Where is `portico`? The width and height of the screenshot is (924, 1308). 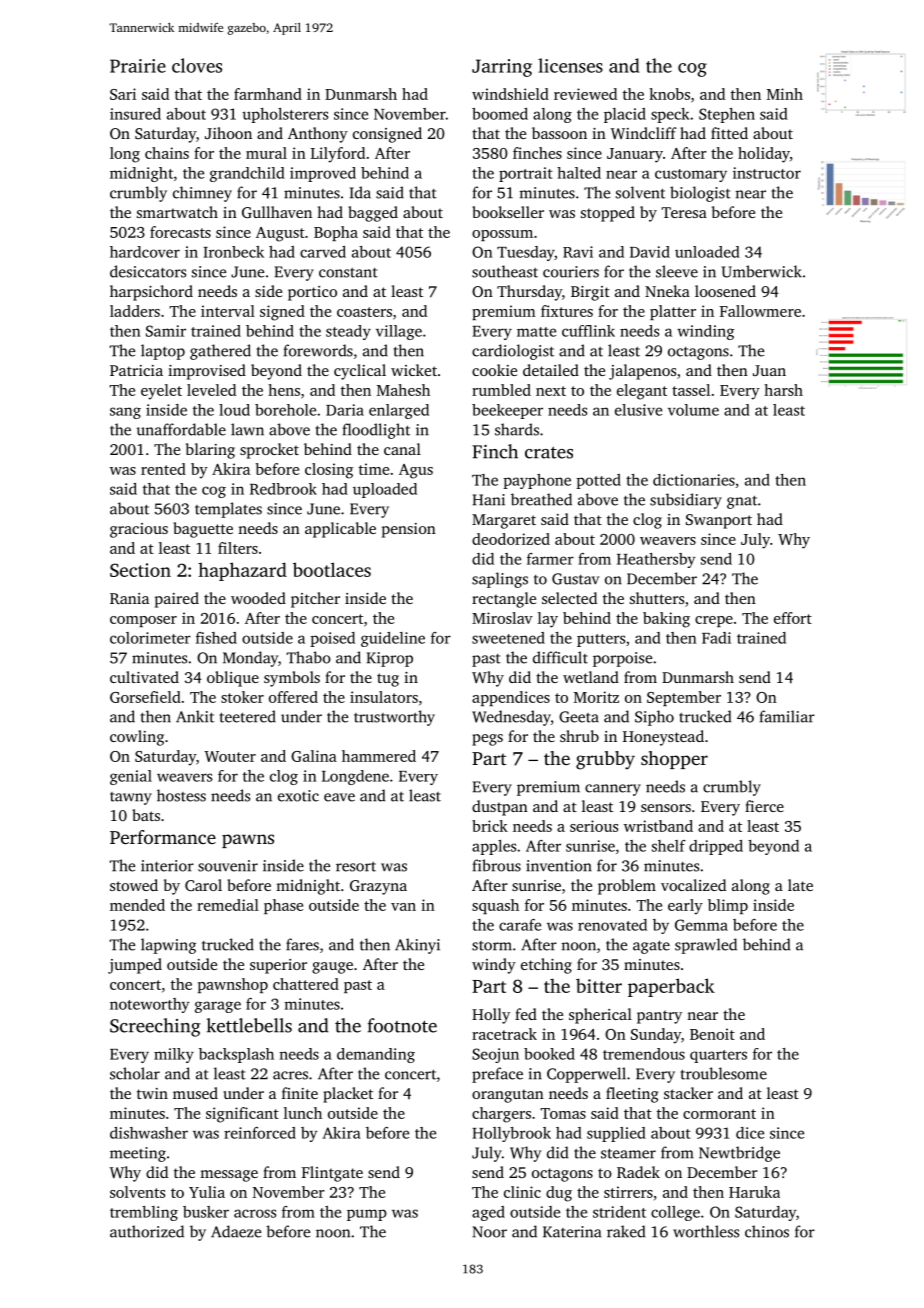 portico is located at coordinates (312, 293).
